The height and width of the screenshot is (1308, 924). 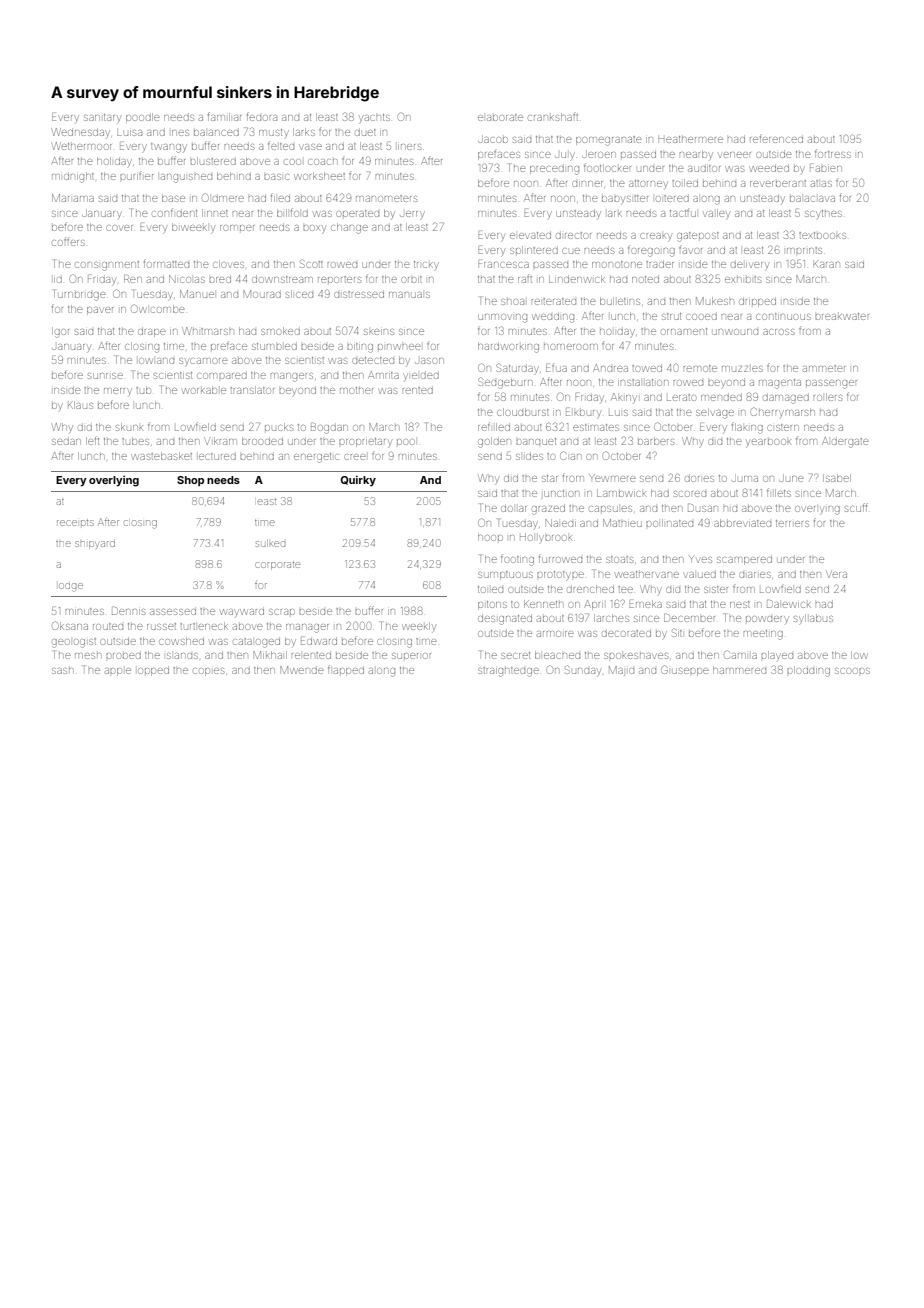 I want to click on lopped, so click(x=153, y=672).
